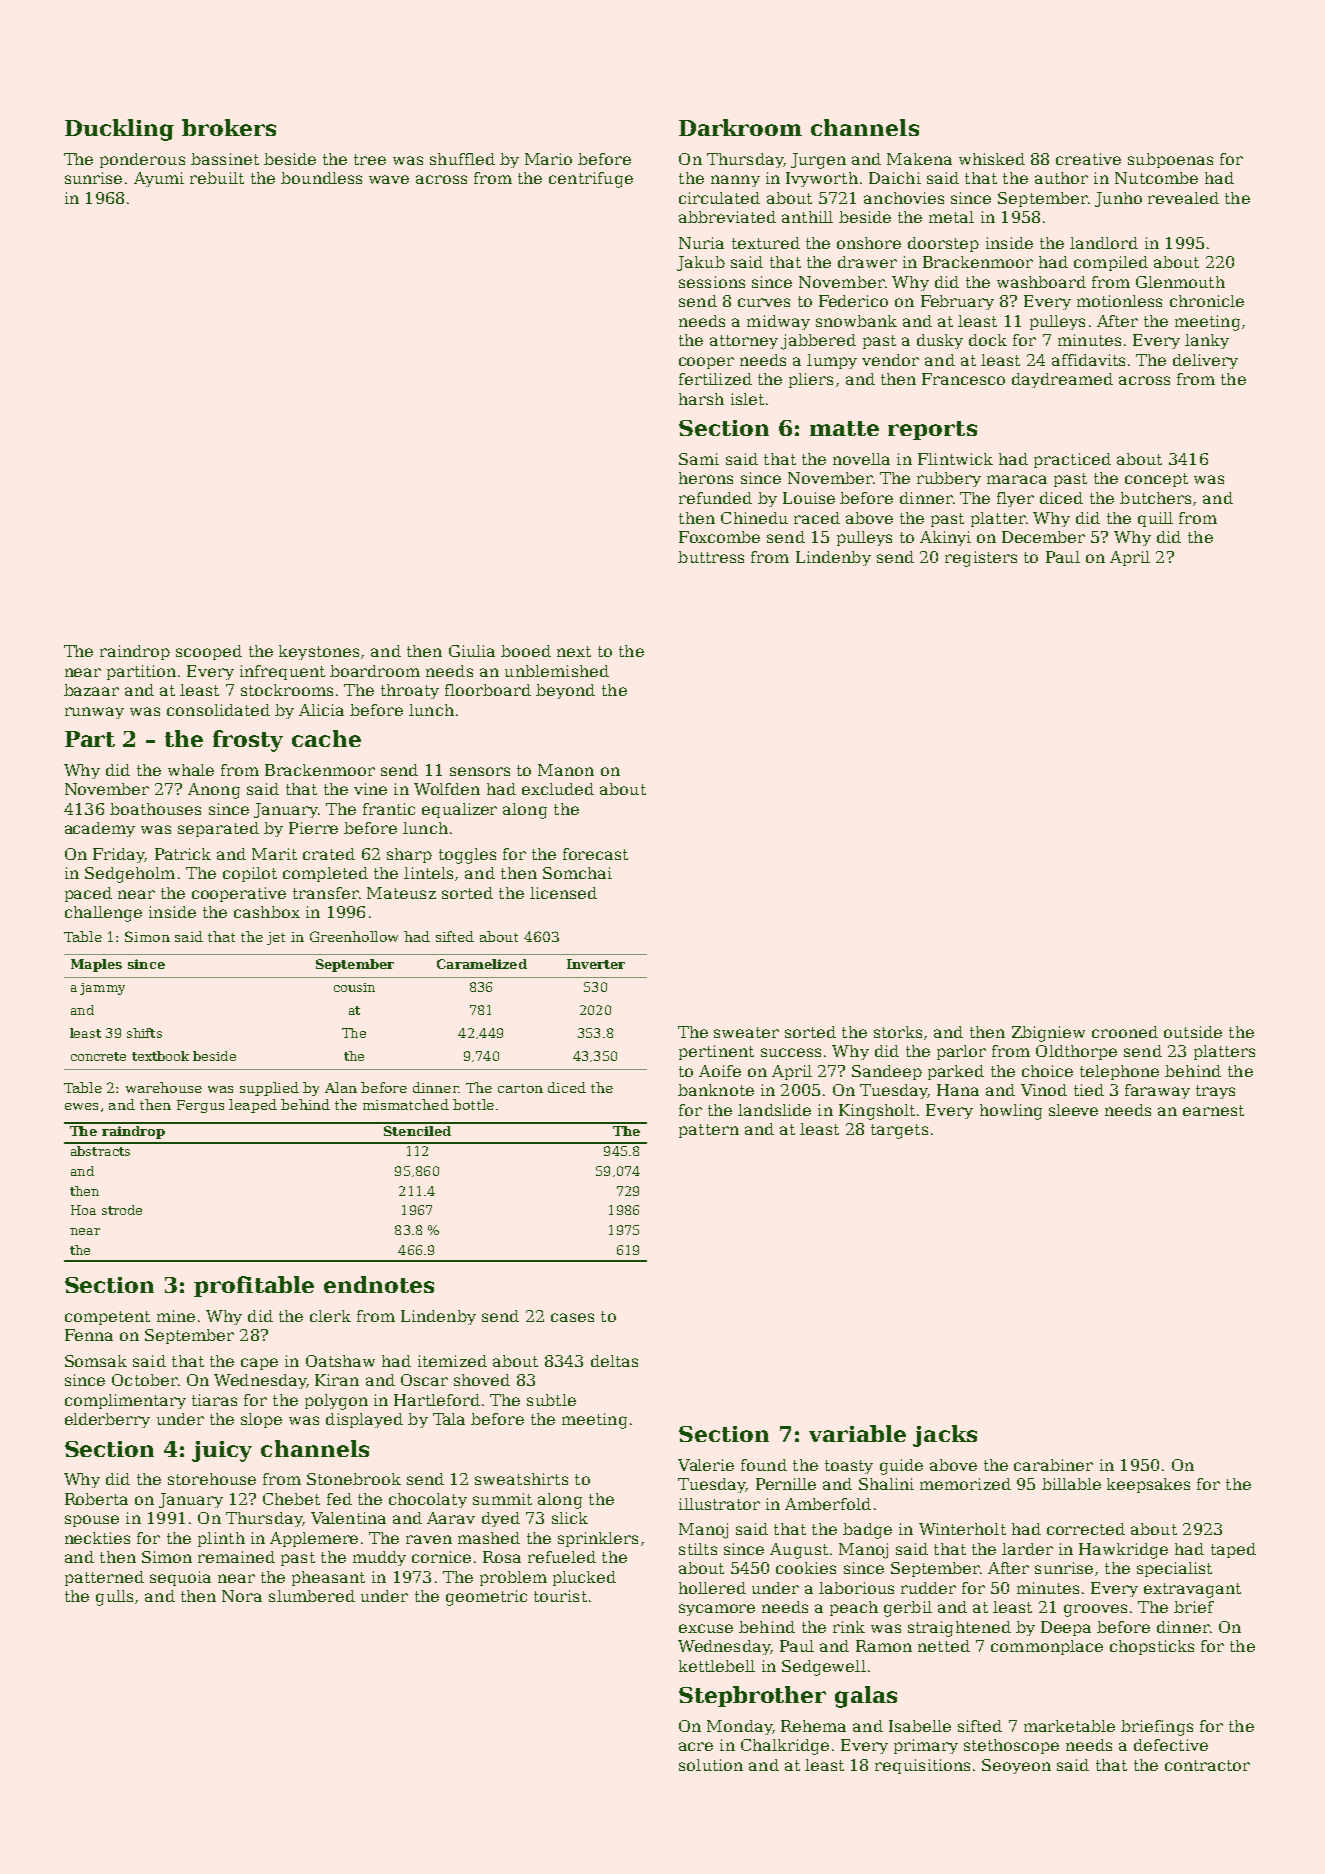  Describe the element at coordinates (711, 557) in the screenshot. I see `buttress` at that location.
